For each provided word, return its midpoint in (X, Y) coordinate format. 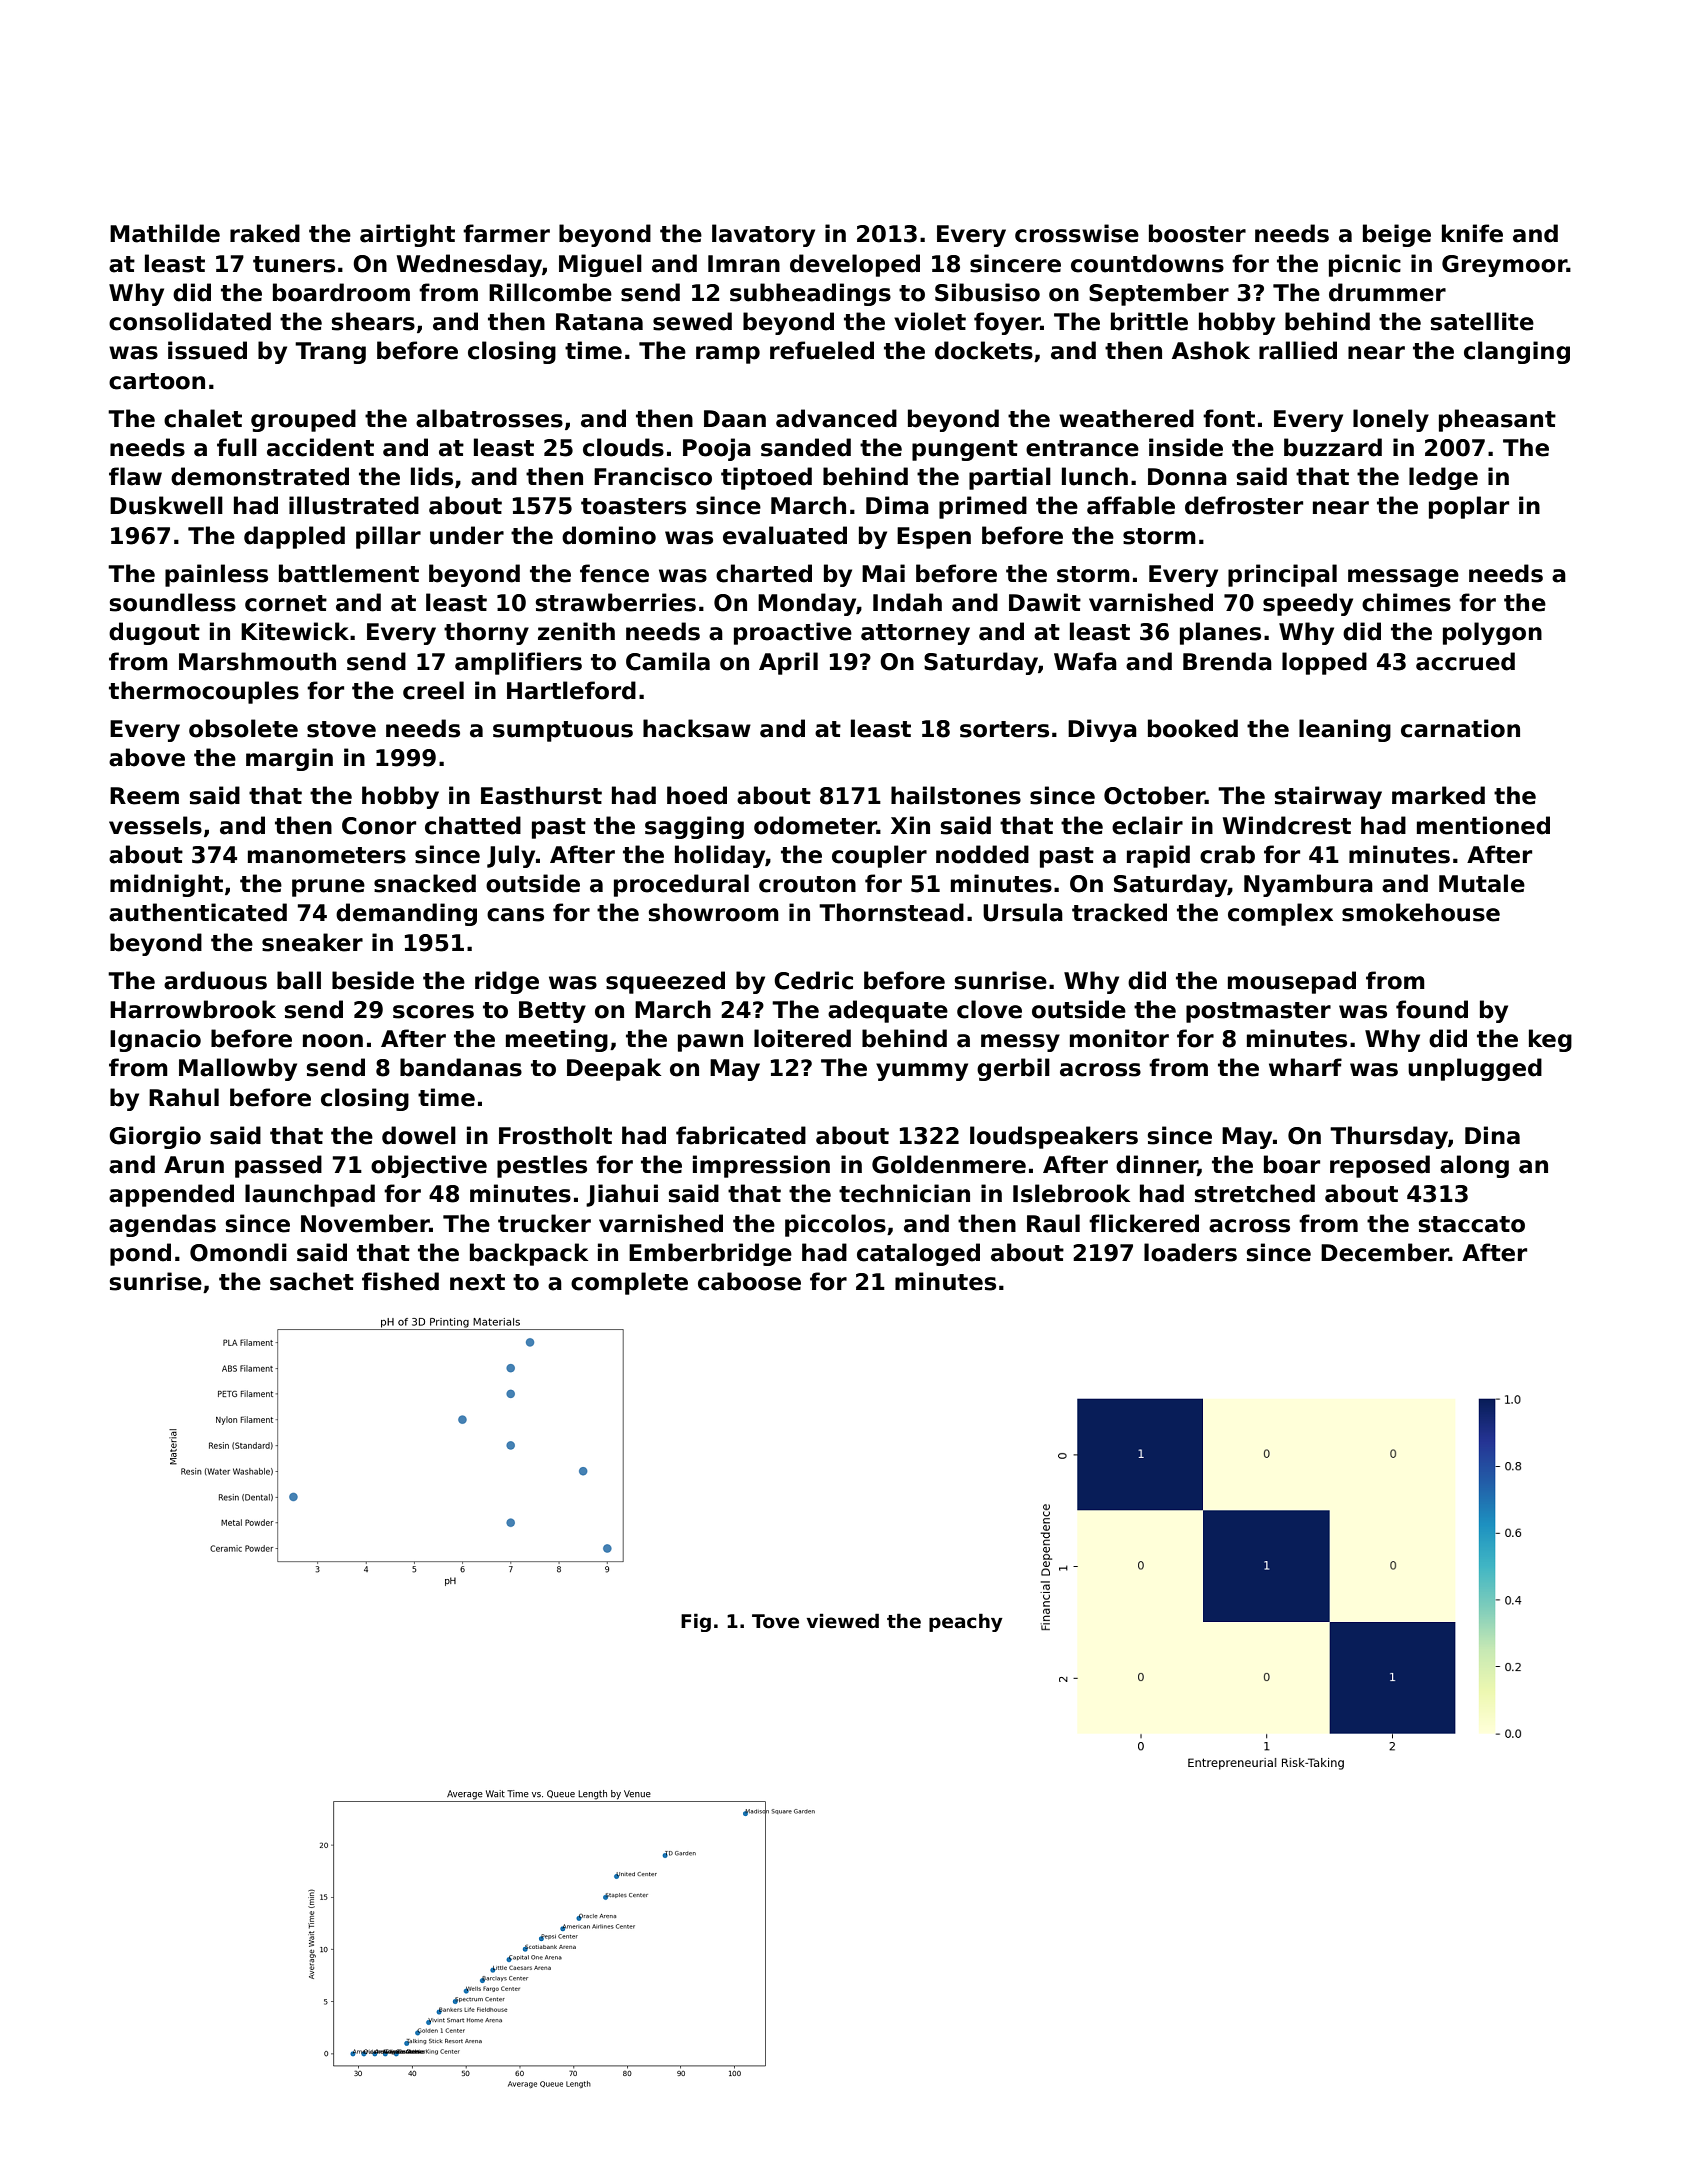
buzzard (1333, 447)
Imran (744, 264)
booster (1197, 233)
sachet (312, 1281)
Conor (379, 826)
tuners (294, 264)
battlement (349, 573)
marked (1438, 795)
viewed (843, 1621)
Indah (907, 602)
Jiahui (622, 1195)
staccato (1472, 1224)
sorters (1004, 729)
